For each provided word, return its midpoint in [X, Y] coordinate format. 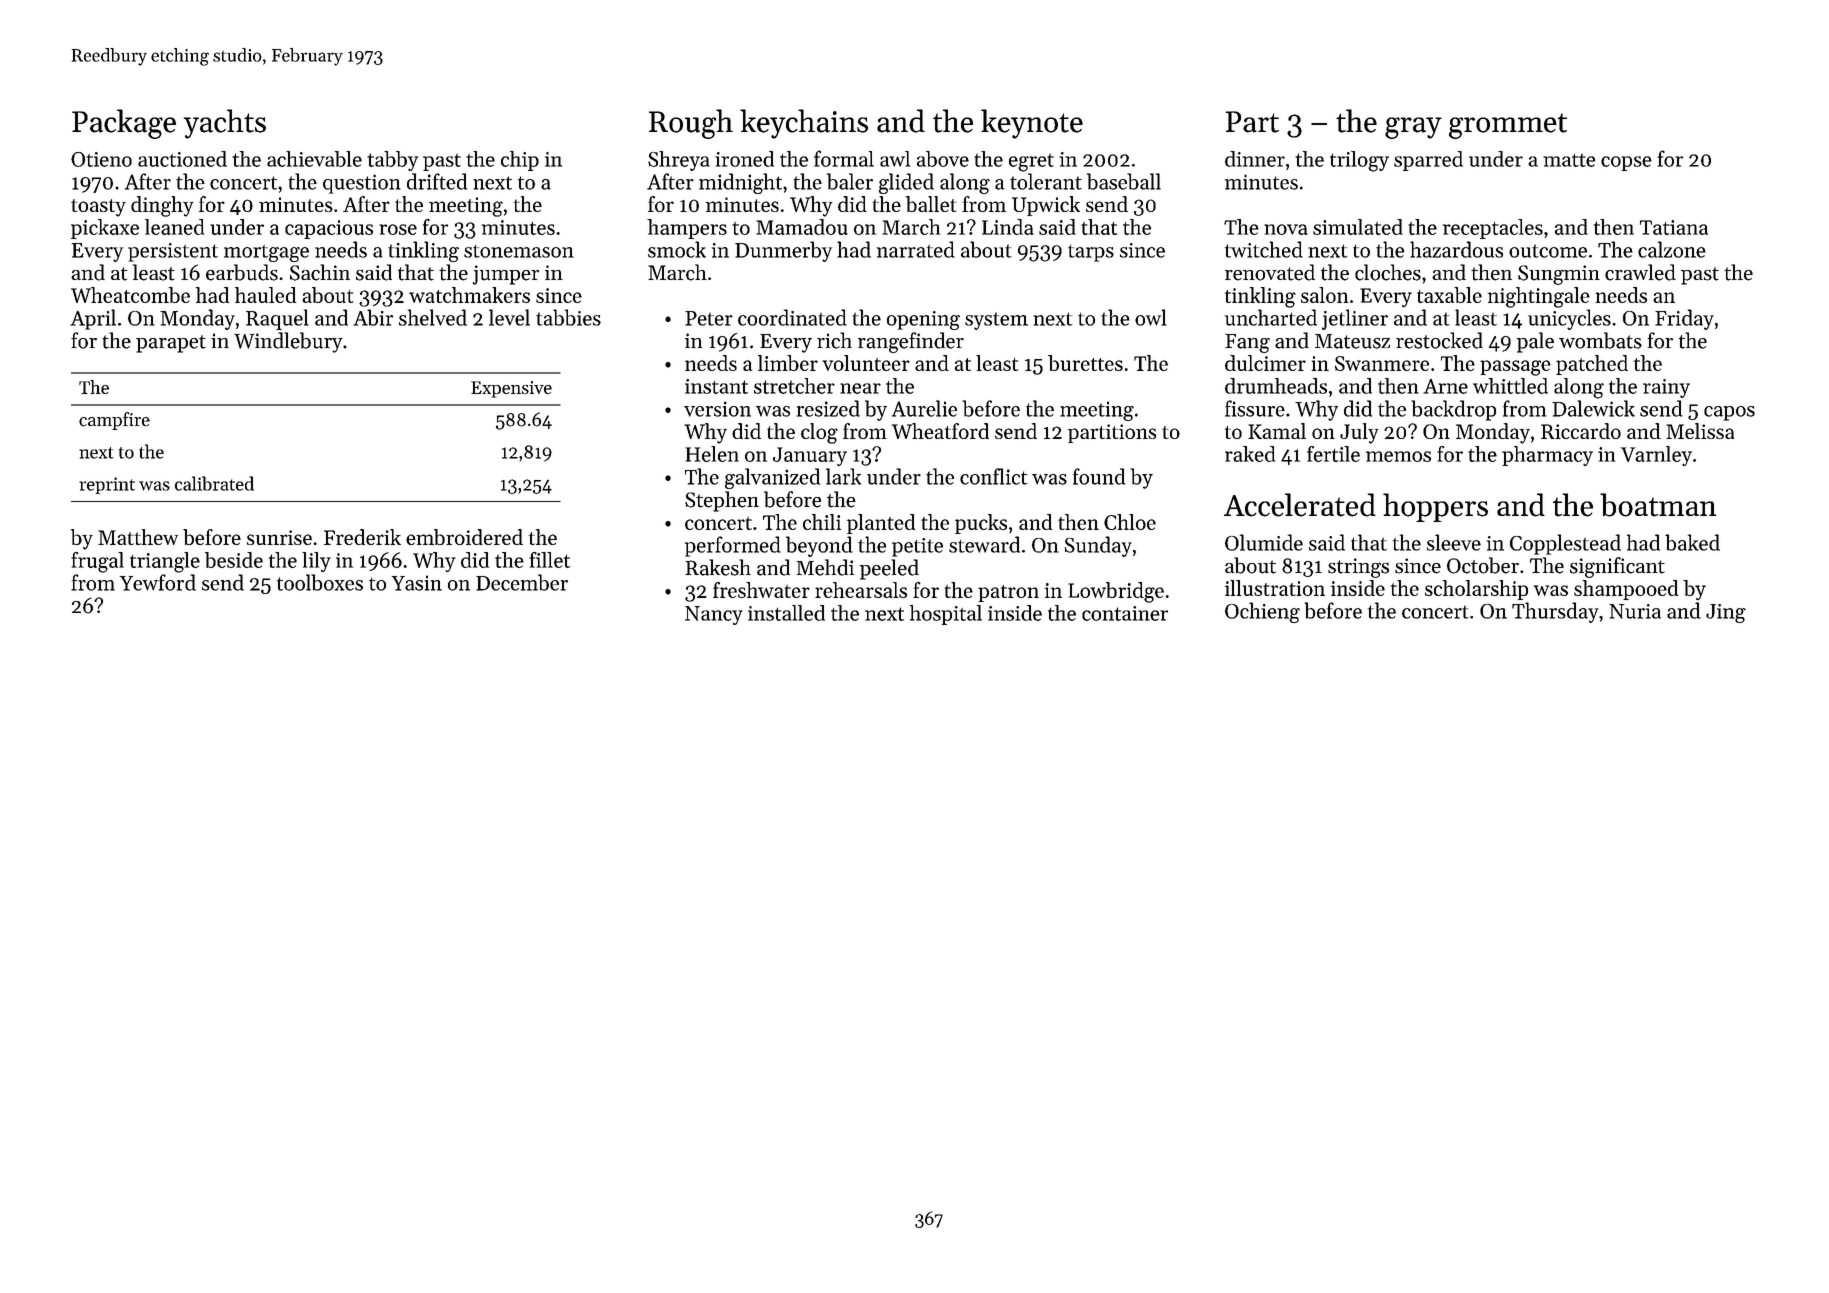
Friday [1684, 319]
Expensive [511, 389]
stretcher [794, 386]
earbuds [242, 272]
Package [124, 124]
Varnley [1656, 456]
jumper [506, 275]
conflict [994, 476]
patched [1592, 365]
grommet [1508, 126]
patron [1008, 593]
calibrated [214, 483]
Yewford [157, 582]
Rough [691, 124]
